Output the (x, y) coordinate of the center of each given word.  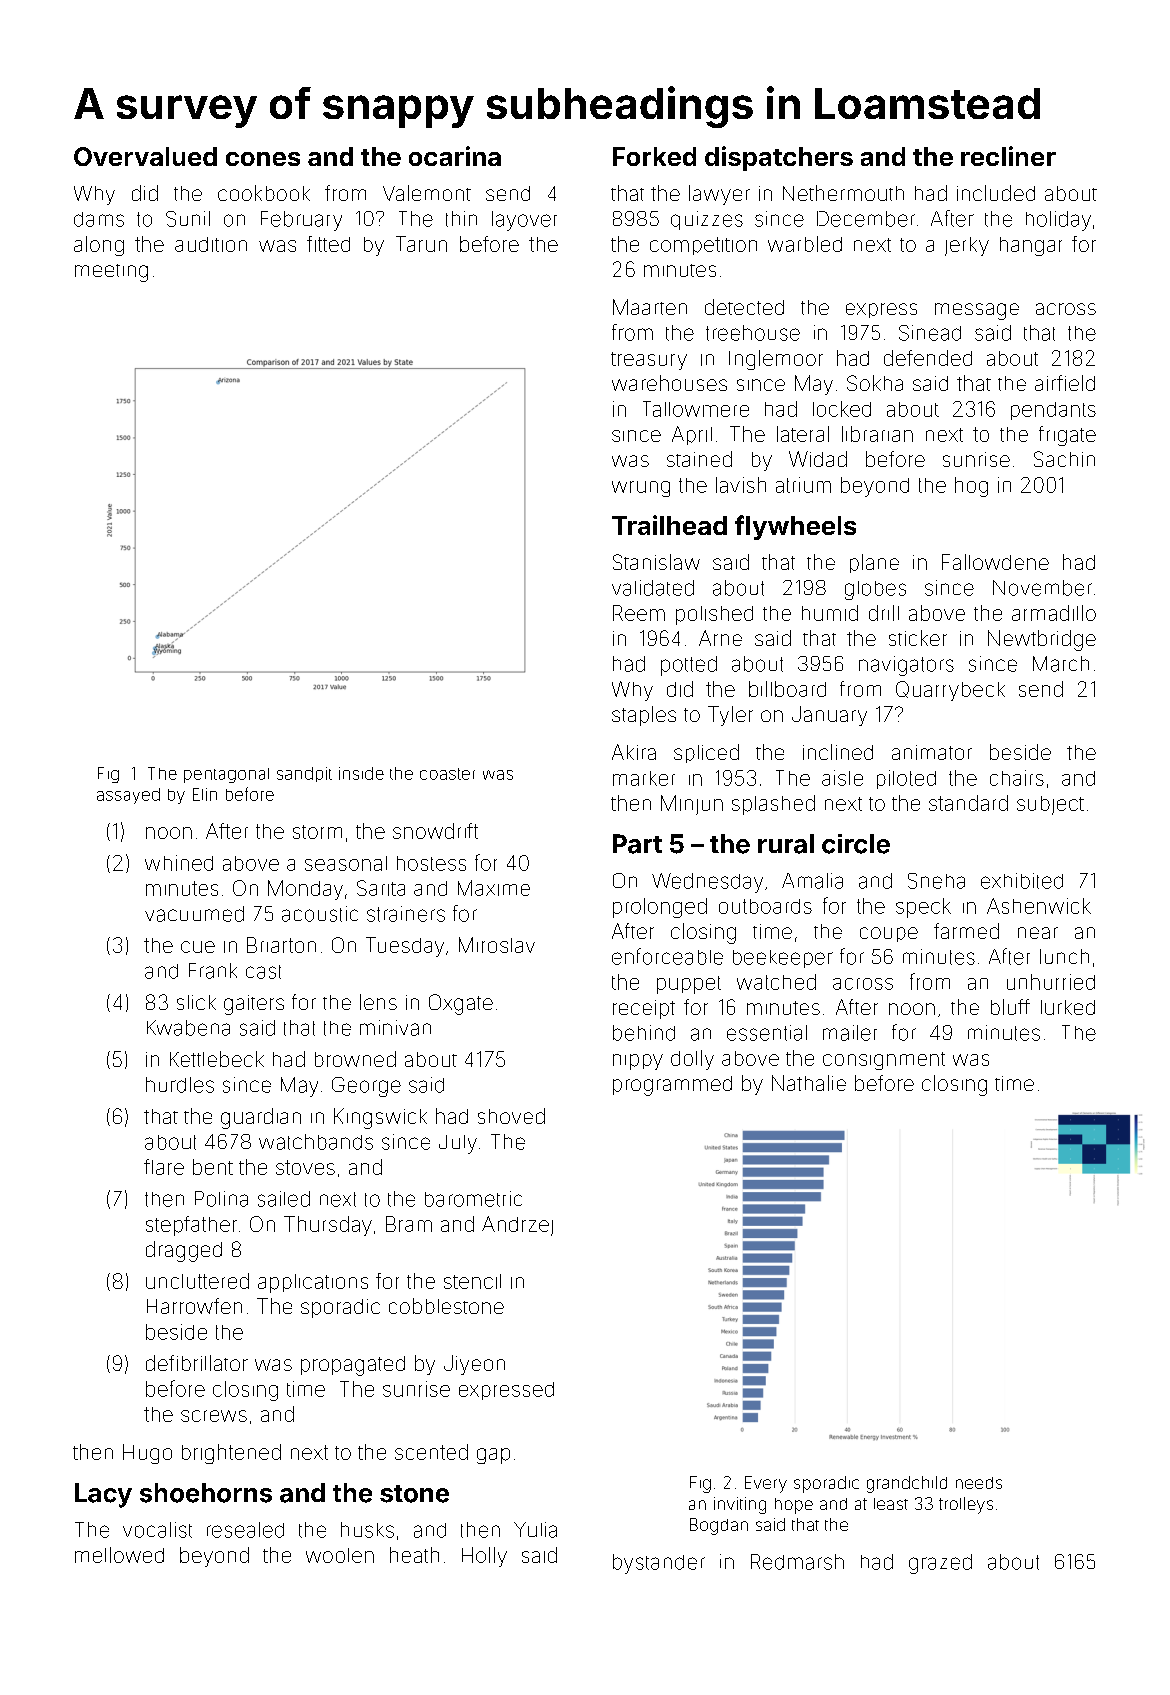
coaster (447, 774)
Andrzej (517, 1226)
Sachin (1064, 459)
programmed (672, 1086)
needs (979, 1483)
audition (211, 244)
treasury (649, 361)
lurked (1068, 1007)
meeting (111, 273)
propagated (353, 1366)
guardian (261, 1118)
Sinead (930, 333)
